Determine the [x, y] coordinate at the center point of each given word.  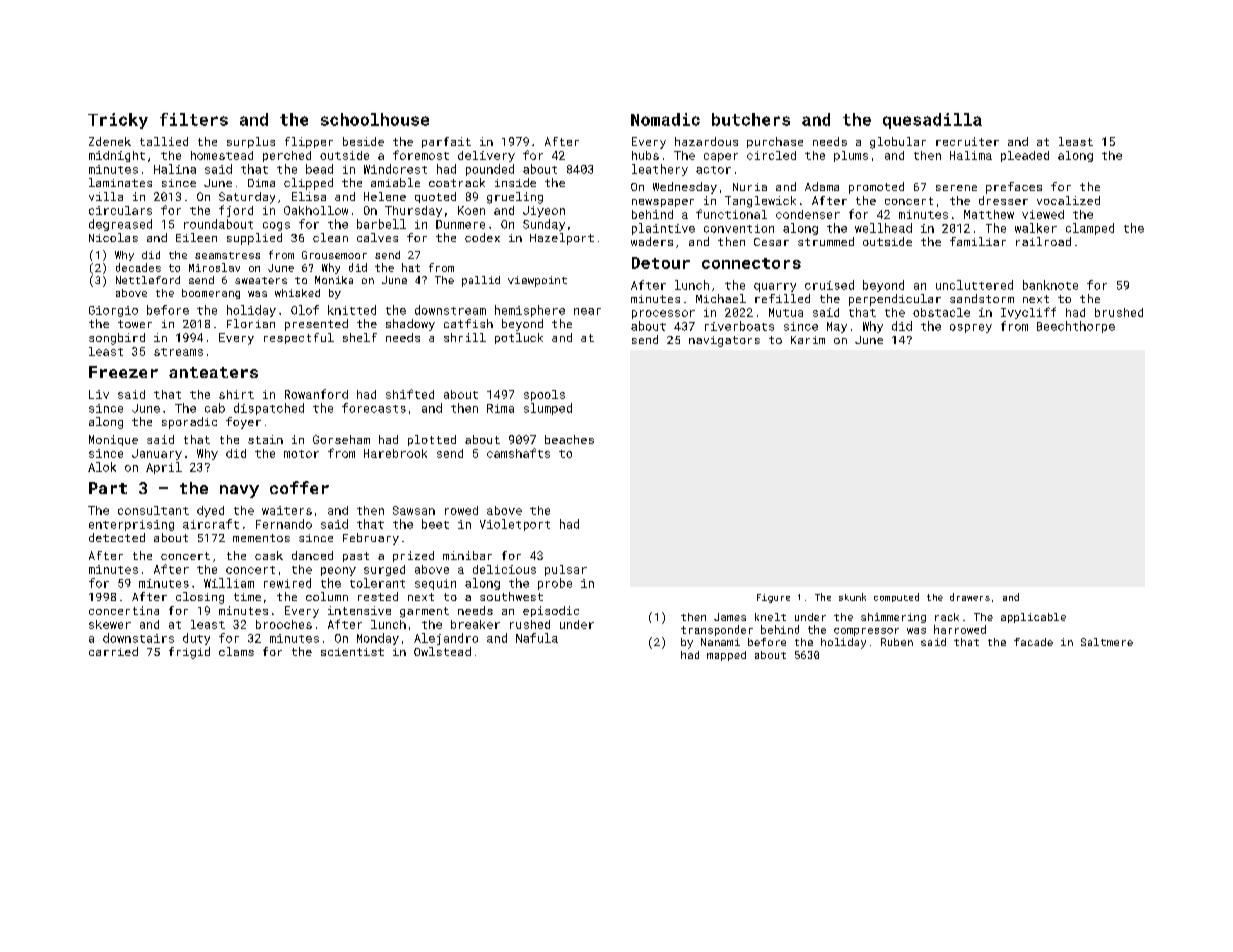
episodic [551, 611]
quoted [435, 197]
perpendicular [895, 300]
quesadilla [932, 121]
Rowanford [316, 394]
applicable [1033, 618]
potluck [519, 338]
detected [117, 537]
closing [200, 598]
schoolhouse [375, 119]
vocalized [1068, 200]
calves [377, 237]
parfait [446, 142]
